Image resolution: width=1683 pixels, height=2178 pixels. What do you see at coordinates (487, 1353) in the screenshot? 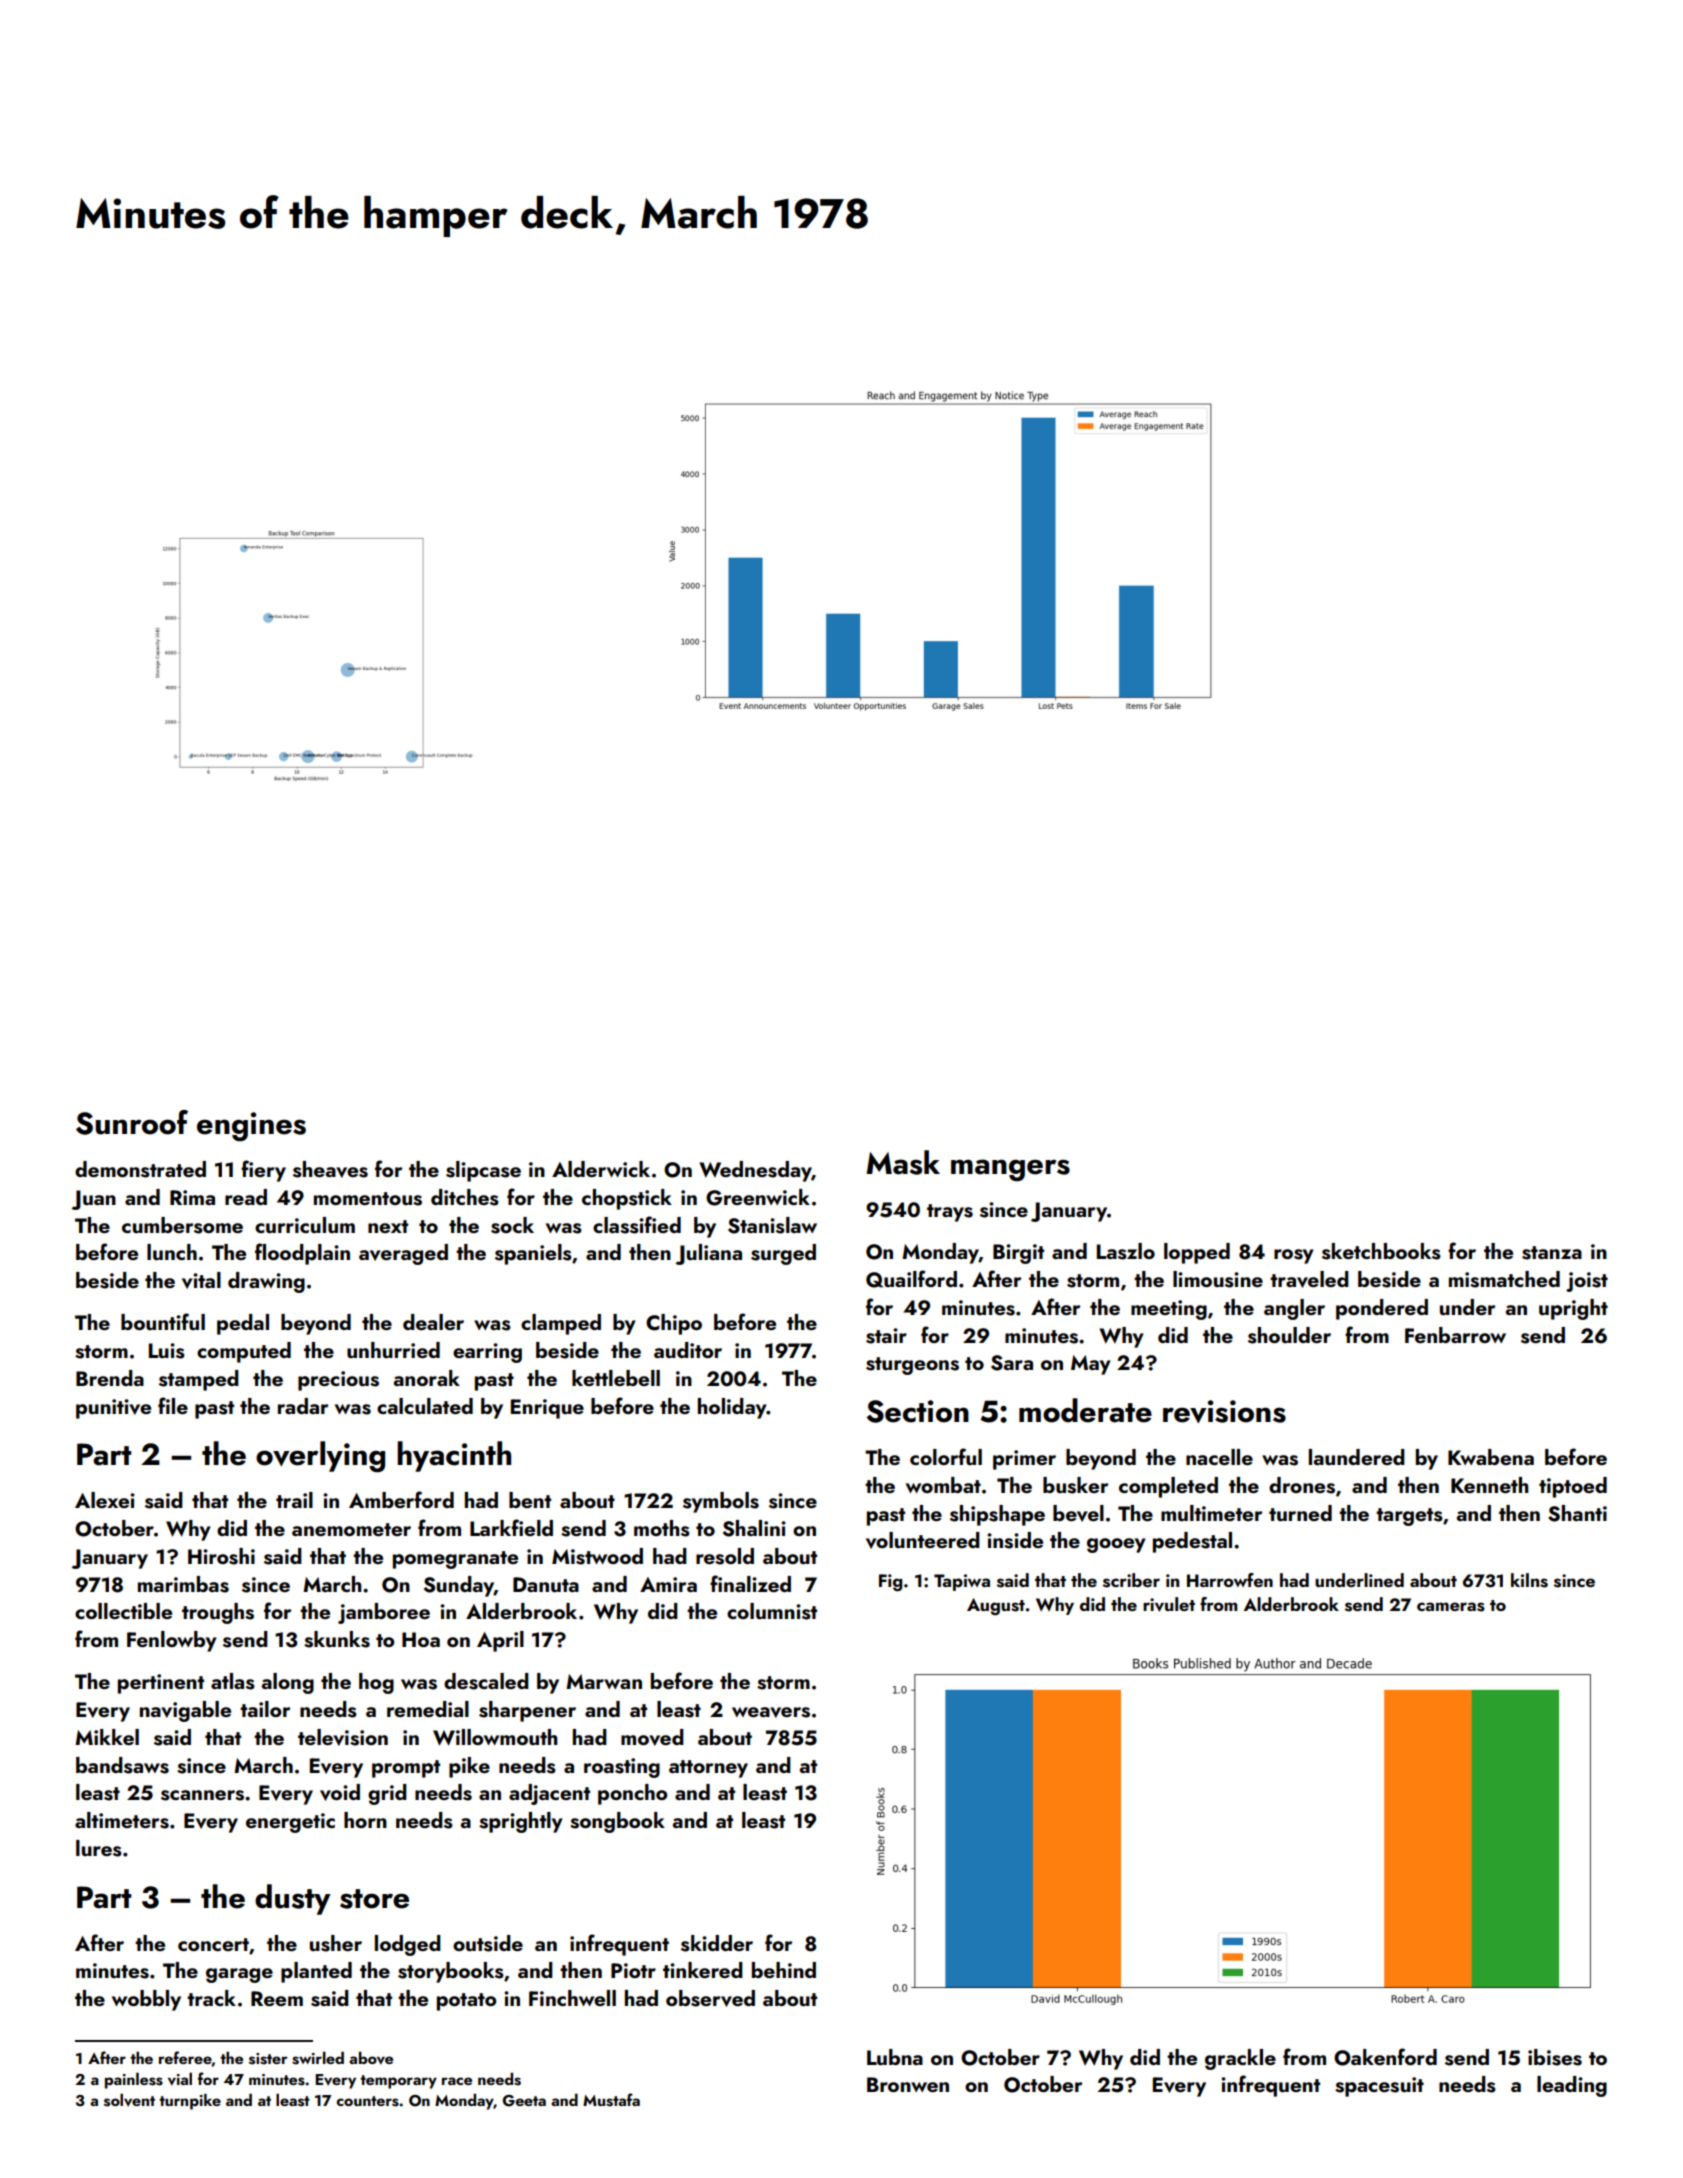
I see `earring` at bounding box center [487, 1353].
